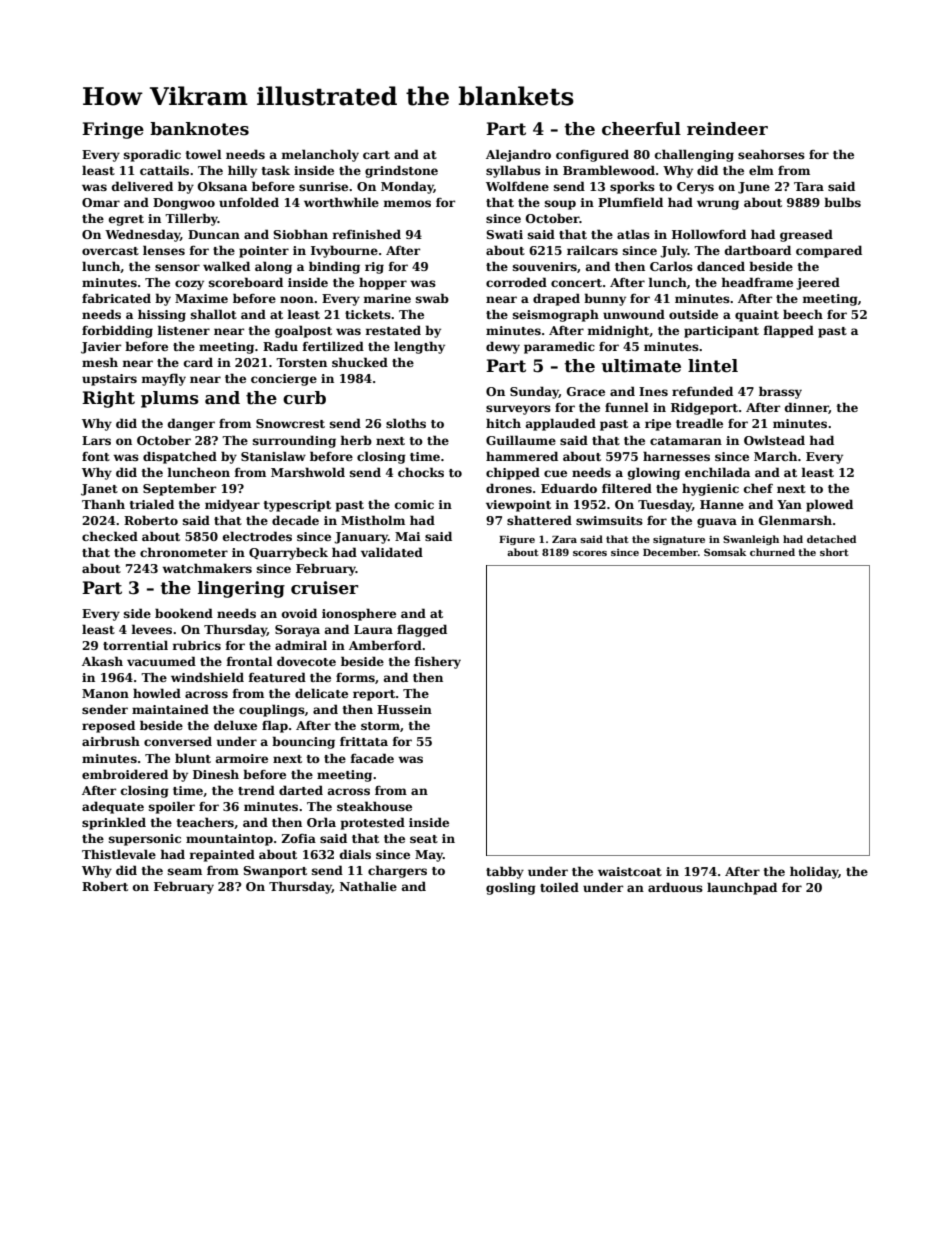 The image size is (952, 1233). What do you see at coordinates (771, 154) in the screenshot?
I see `seahorses` at bounding box center [771, 154].
